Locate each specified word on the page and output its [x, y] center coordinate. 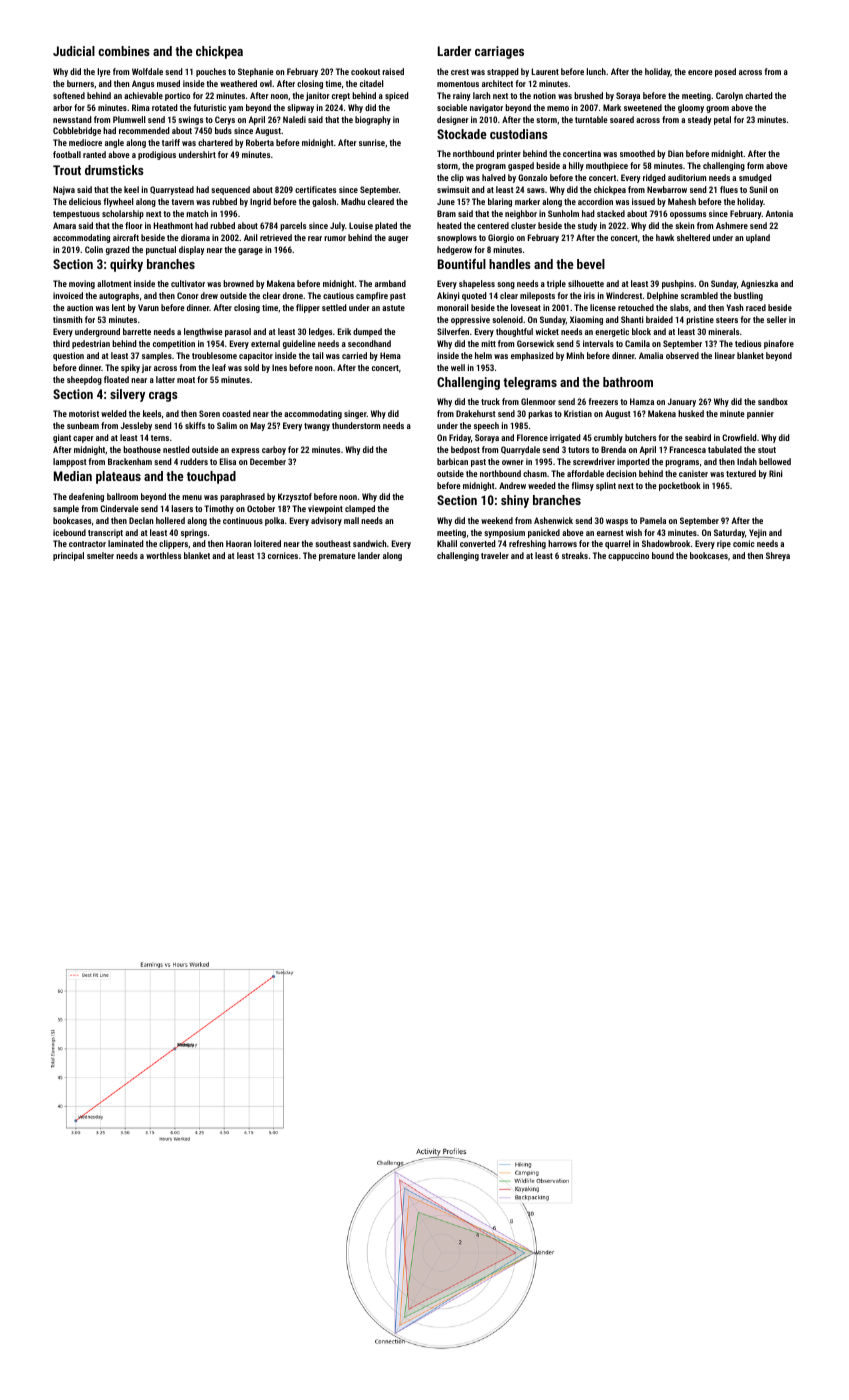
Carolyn [729, 96]
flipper [308, 308]
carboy [274, 450]
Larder [454, 51]
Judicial [74, 51]
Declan [141, 520]
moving [82, 284]
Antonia [779, 213]
